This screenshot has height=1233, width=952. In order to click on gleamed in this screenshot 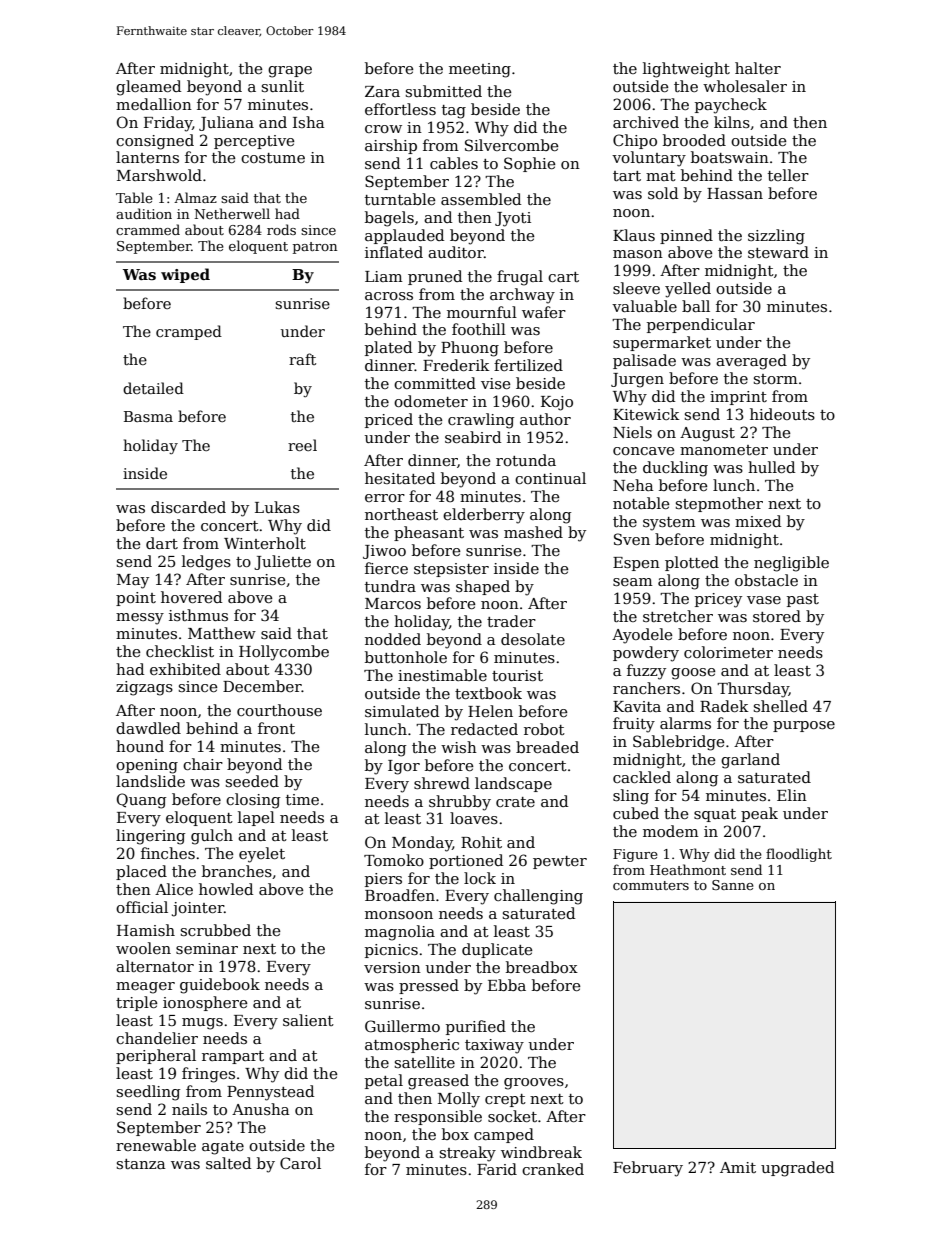, I will do `click(148, 88)`.
